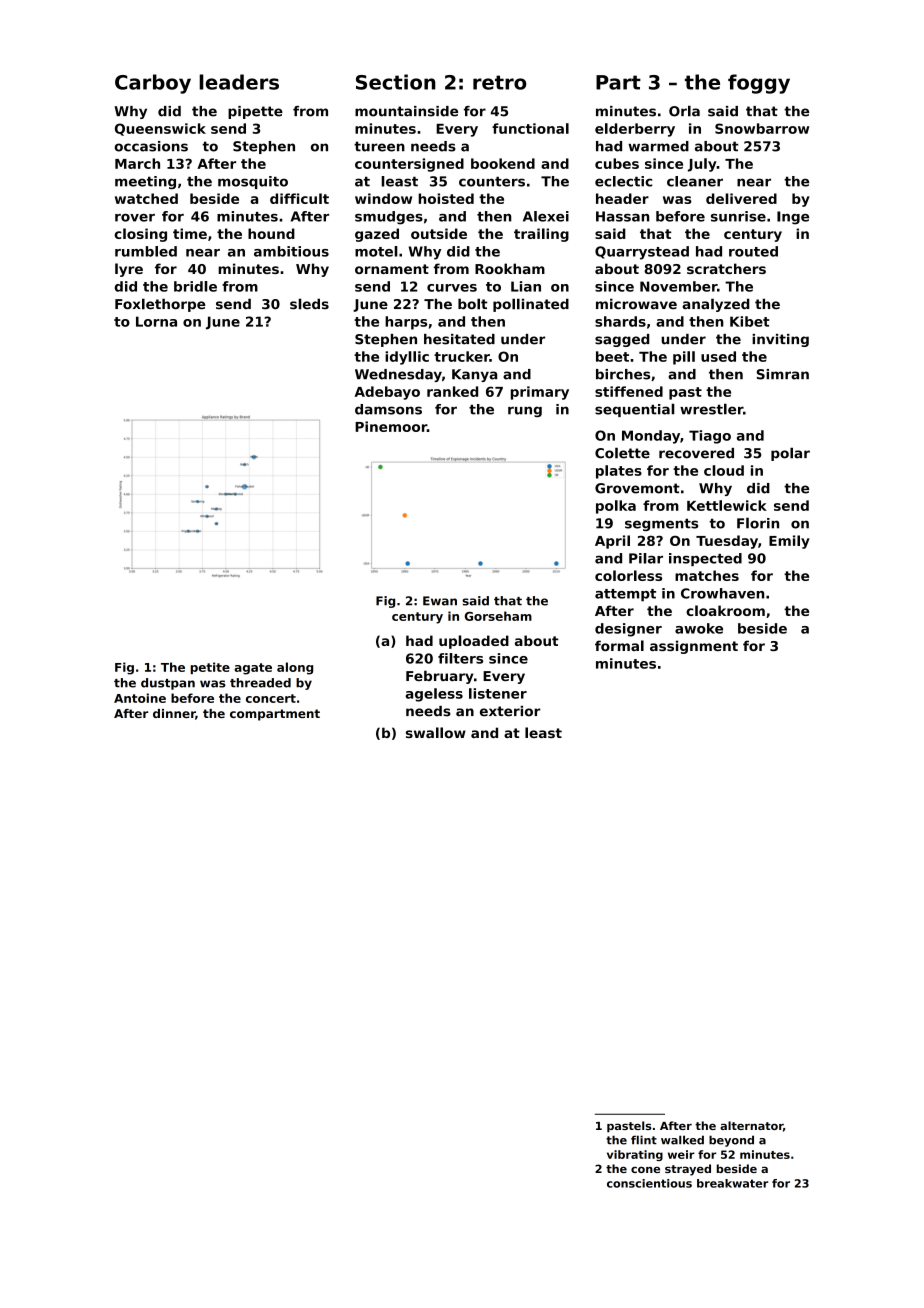 Image resolution: width=924 pixels, height=1308 pixels. What do you see at coordinates (646, 558) in the screenshot?
I see `Pilar` at bounding box center [646, 558].
